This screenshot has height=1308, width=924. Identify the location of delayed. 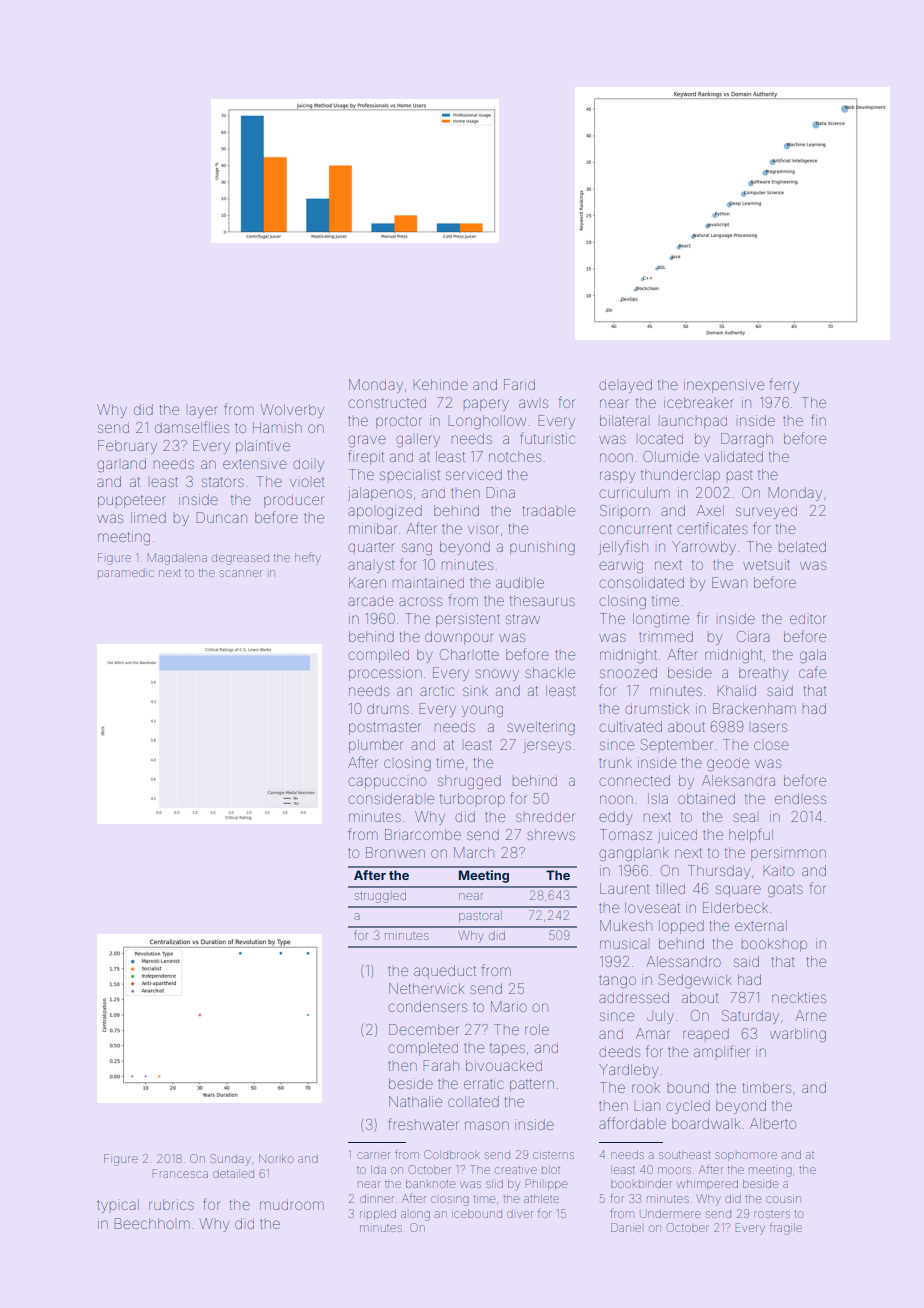
(626, 386).
